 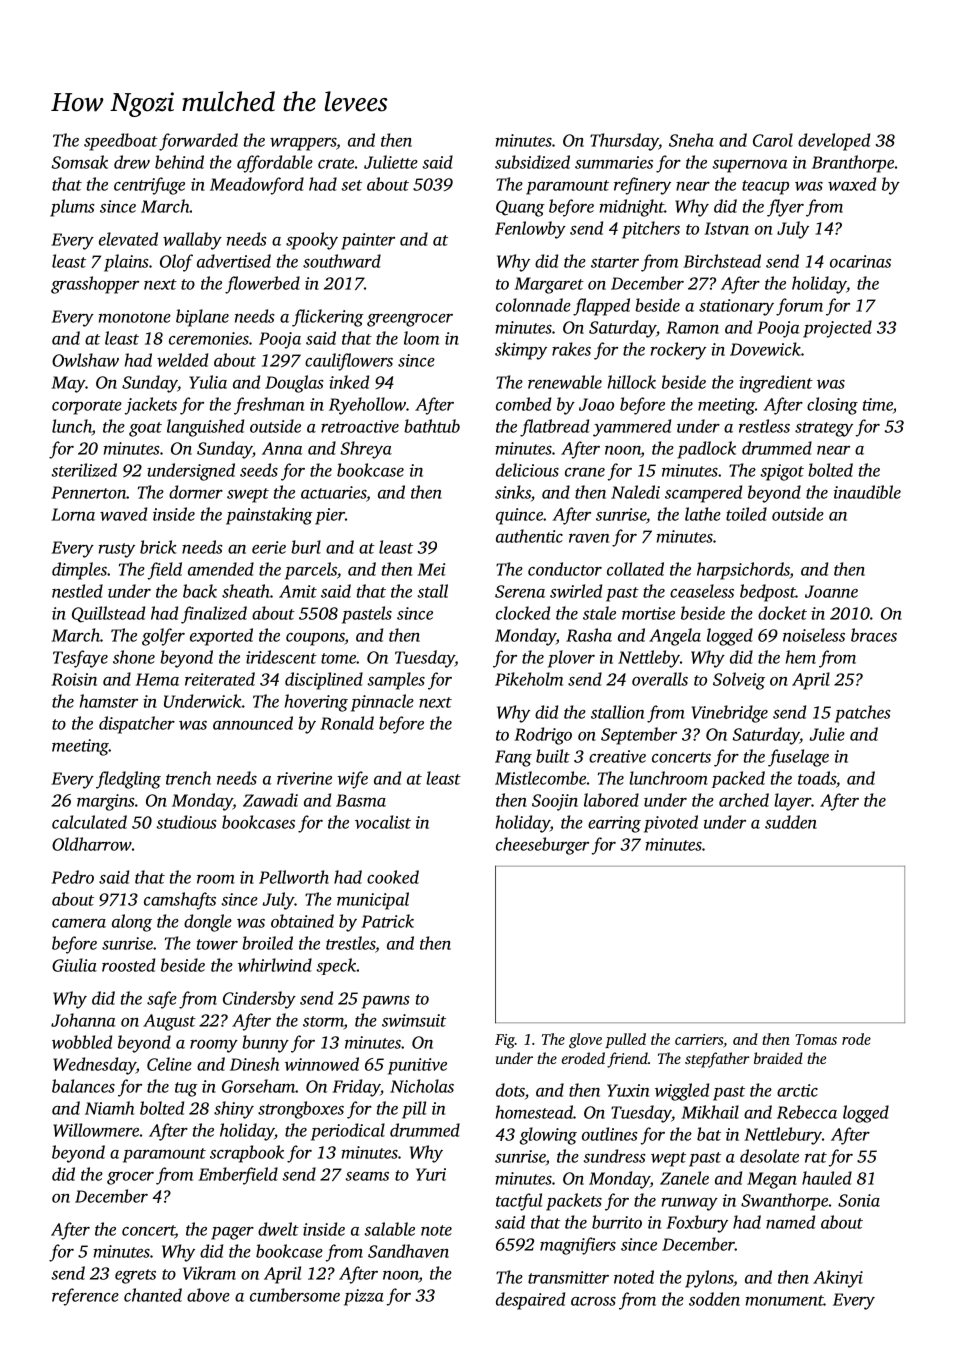 What do you see at coordinates (548, 1136) in the document?
I see `glowing` at bounding box center [548, 1136].
